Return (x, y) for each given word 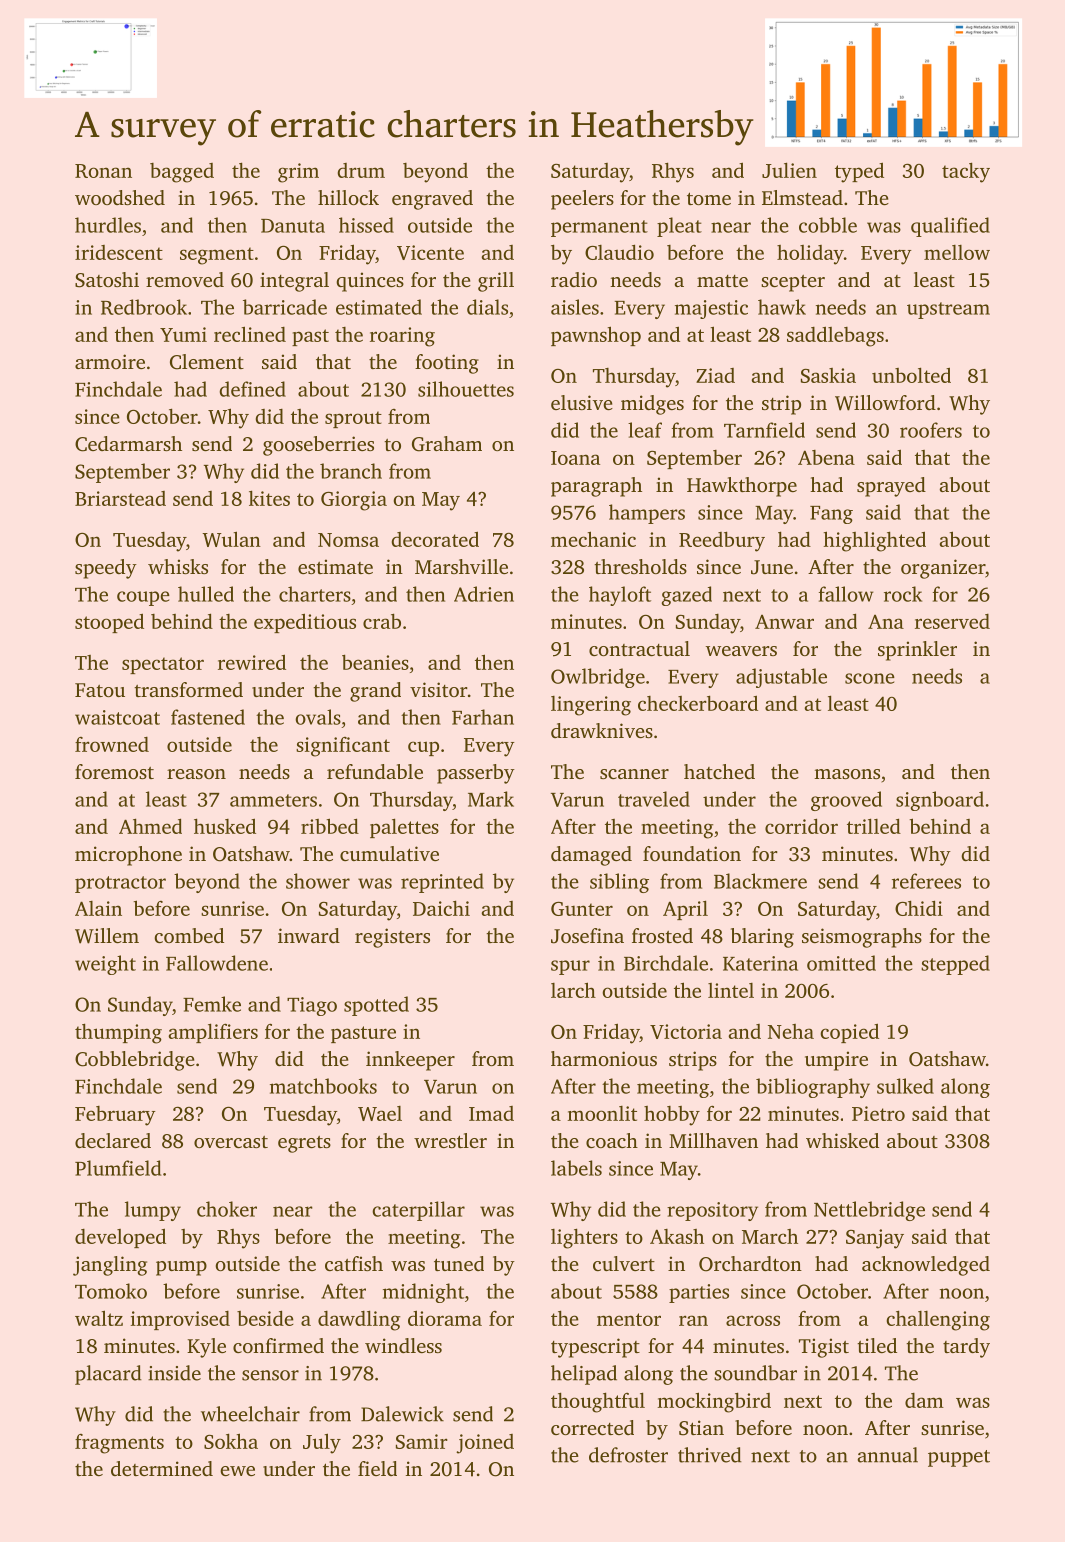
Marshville (461, 566)
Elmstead (802, 197)
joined (485, 1444)
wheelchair (250, 1414)
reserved (952, 621)
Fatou (100, 690)
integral (294, 282)
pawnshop (596, 336)
